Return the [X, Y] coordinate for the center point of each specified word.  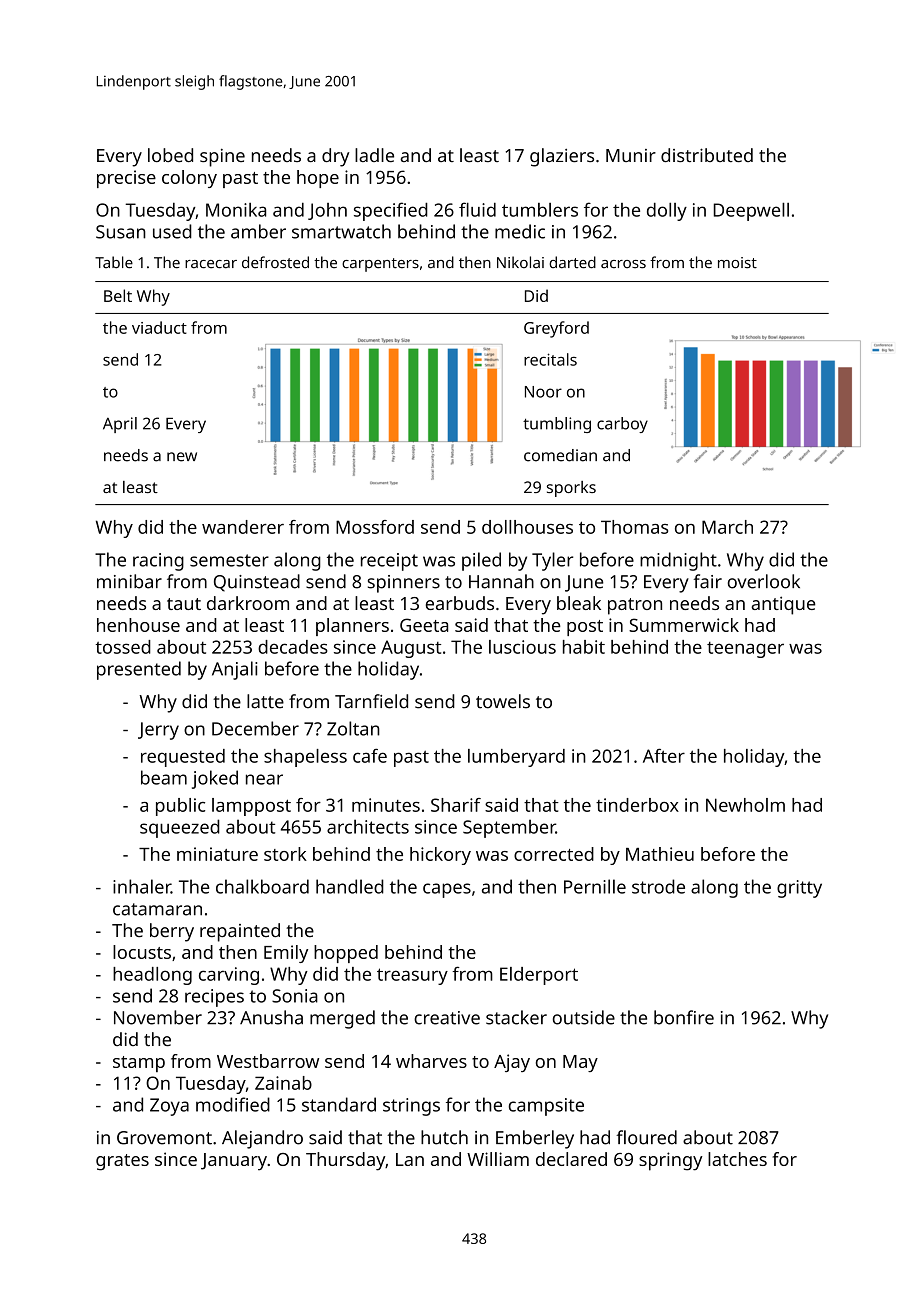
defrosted [275, 262]
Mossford [375, 527]
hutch [444, 1137]
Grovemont [164, 1138]
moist [737, 263]
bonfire [684, 1017]
